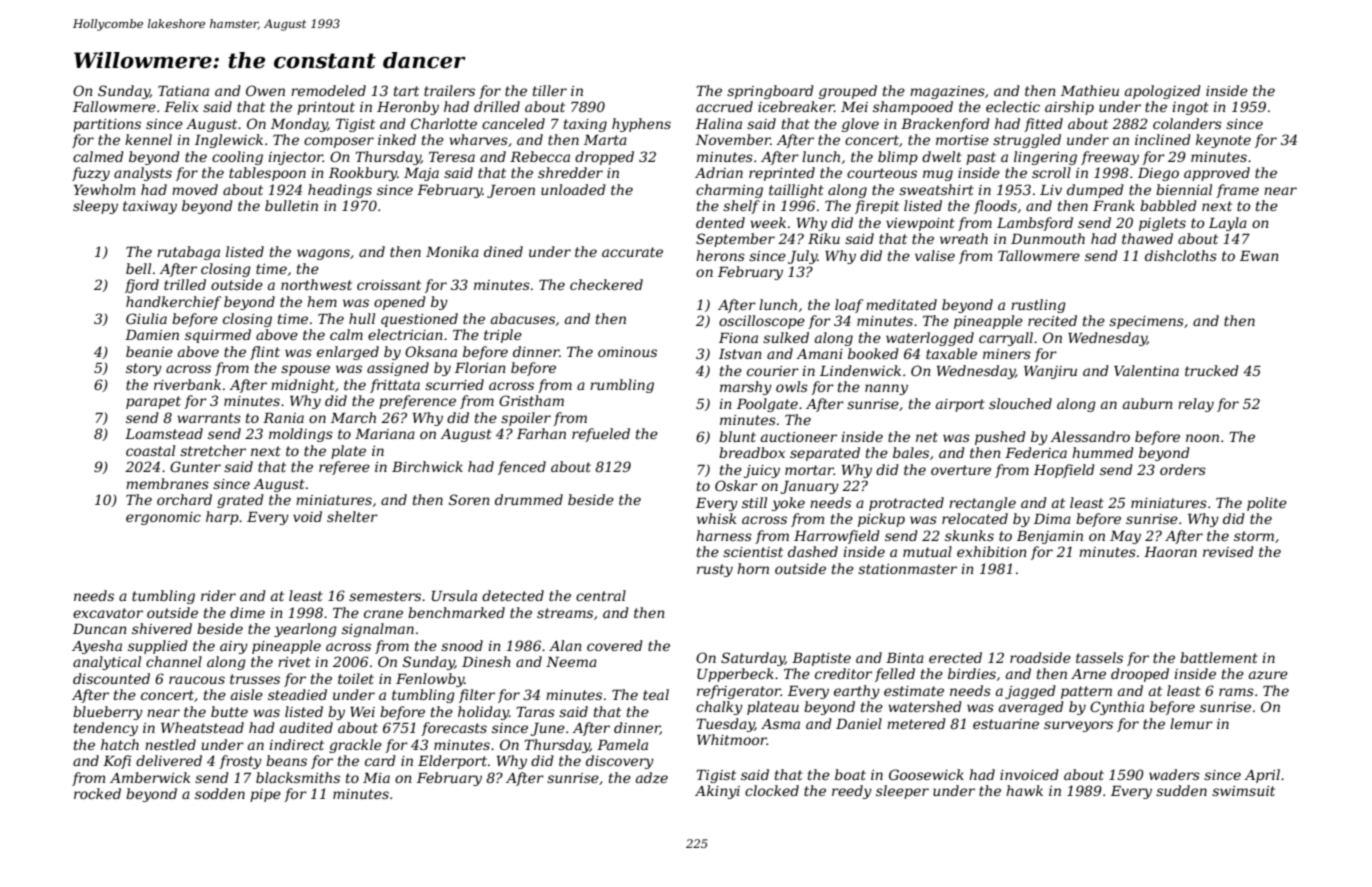 The height and width of the screenshot is (887, 1372). Describe the element at coordinates (1146, 322) in the screenshot. I see `specimens` at that location.
